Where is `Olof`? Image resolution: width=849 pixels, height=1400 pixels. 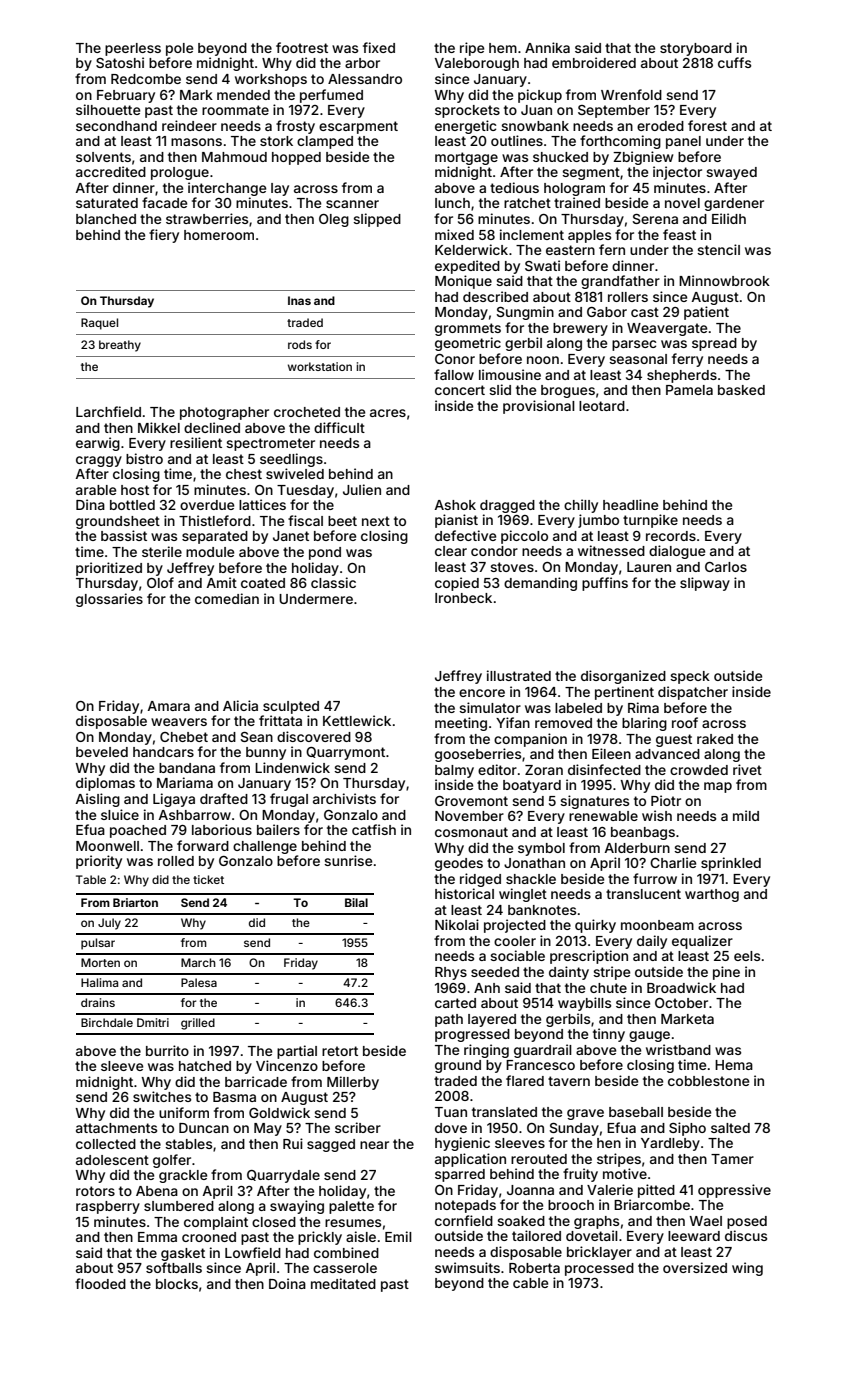 Olof is located at coordinates (160, 582).
